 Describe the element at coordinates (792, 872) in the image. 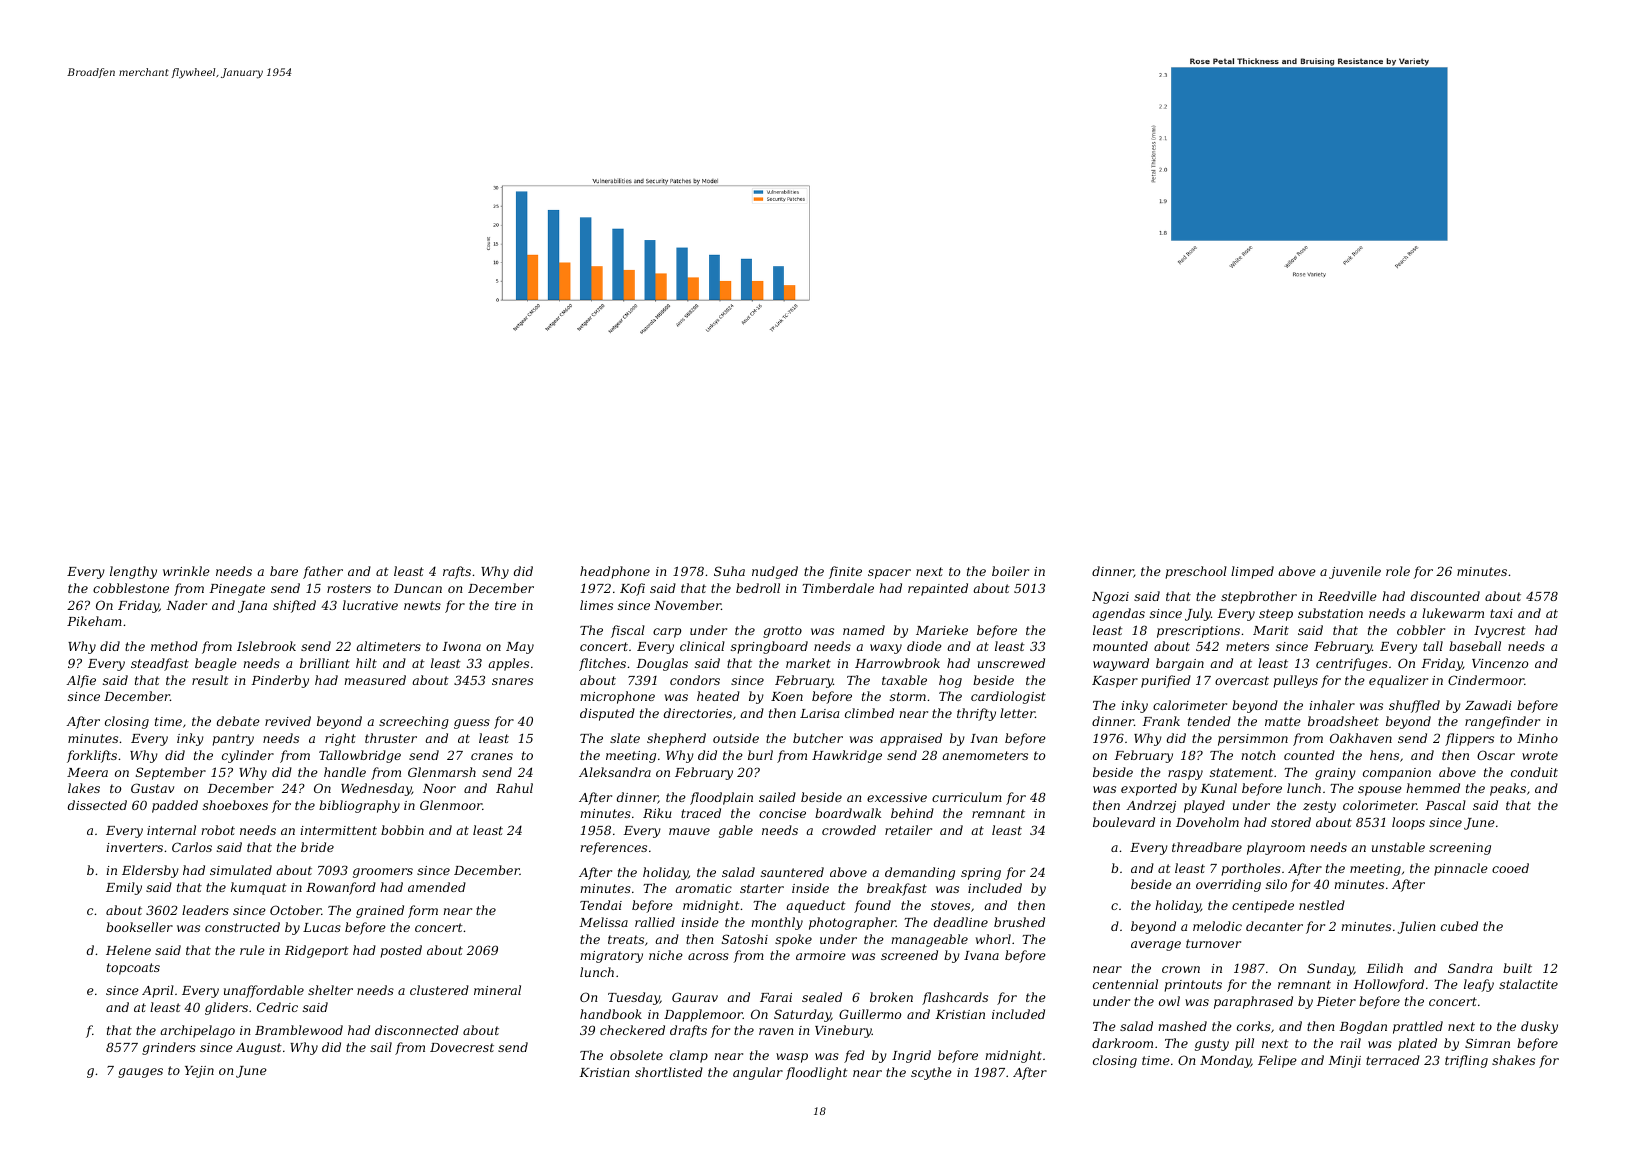

I see `sauntered` at that location.
